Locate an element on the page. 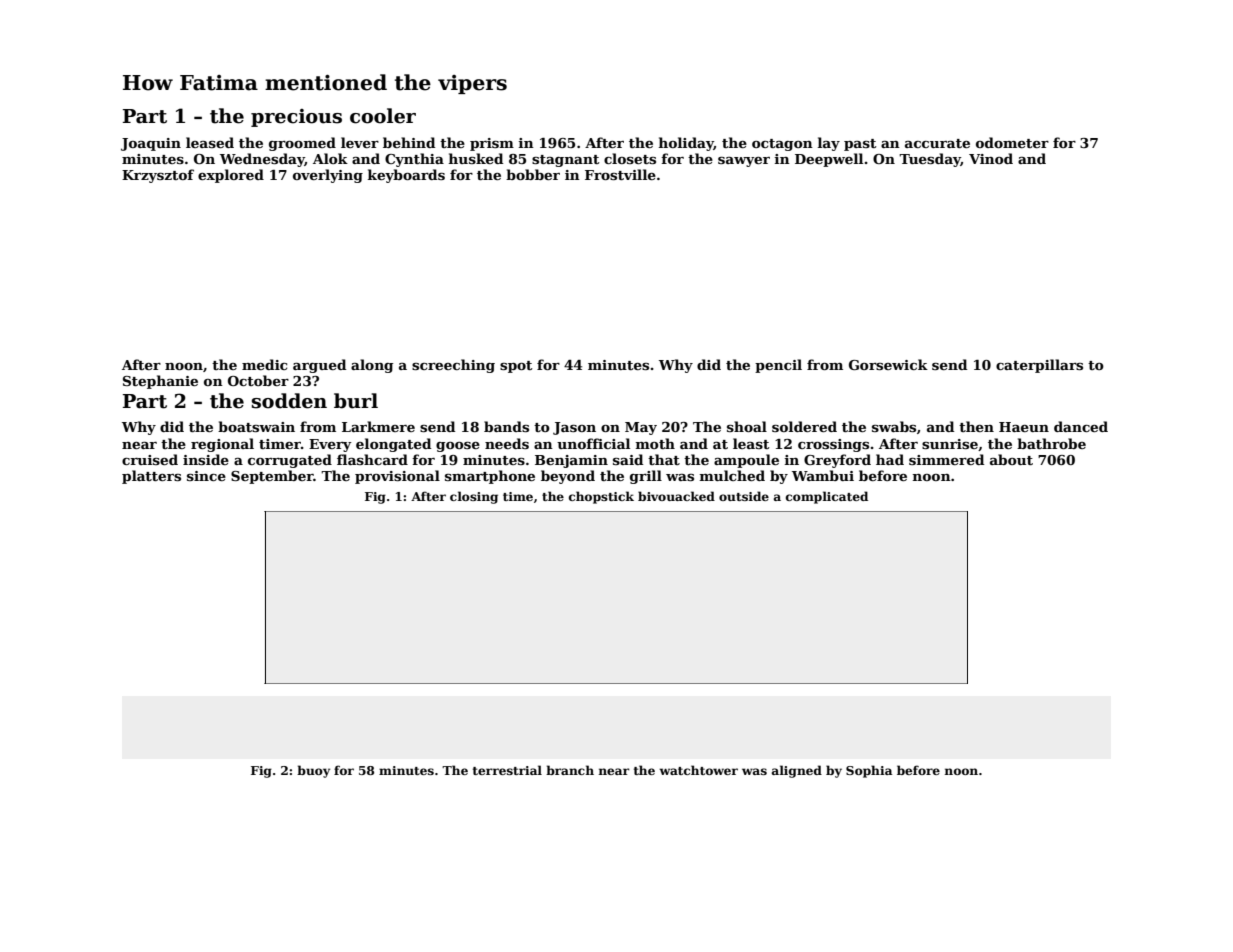  leased is located at coordinates (210, 142).
